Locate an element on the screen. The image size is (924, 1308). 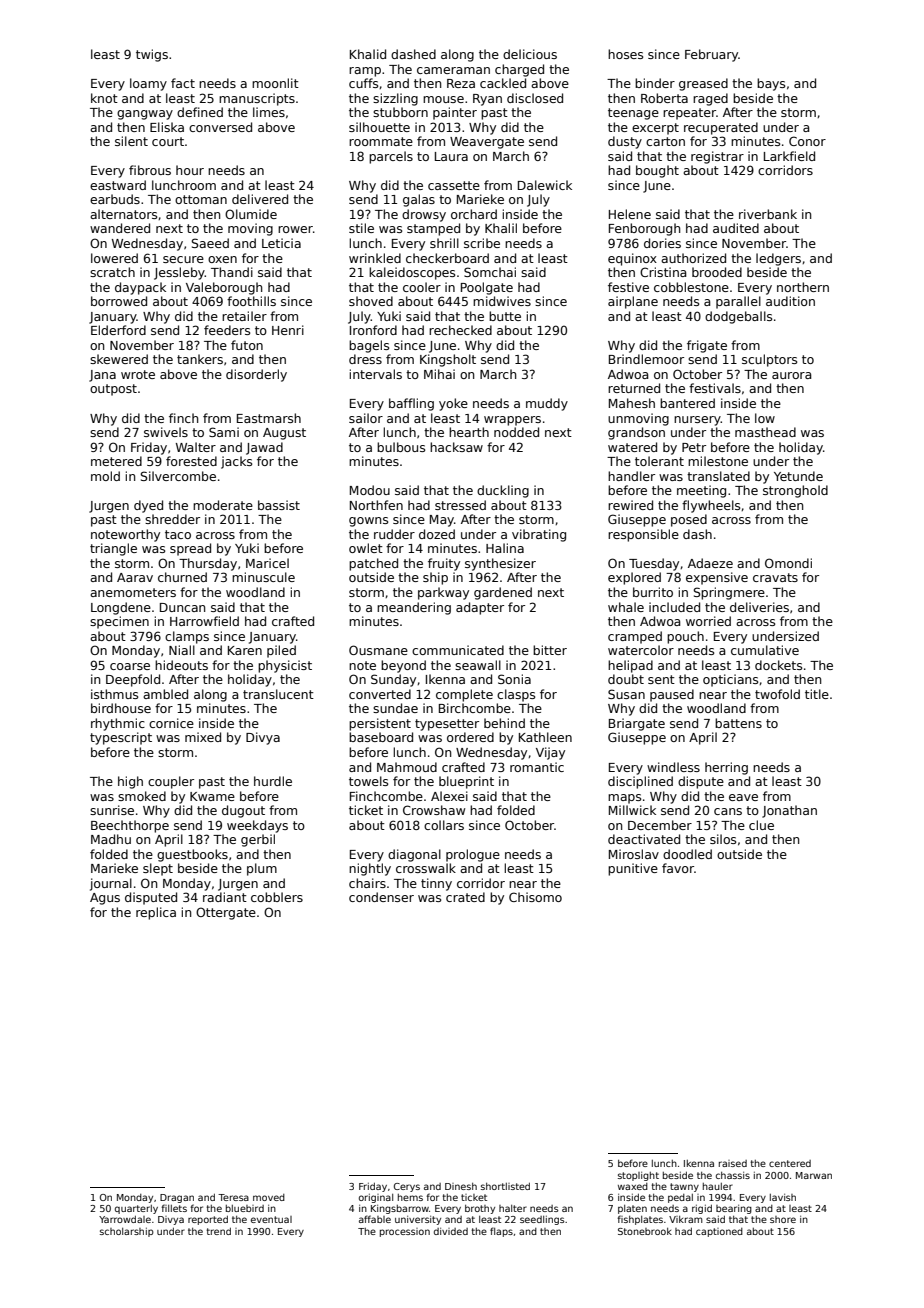
riverbank is located at coordinates (768, 214).
